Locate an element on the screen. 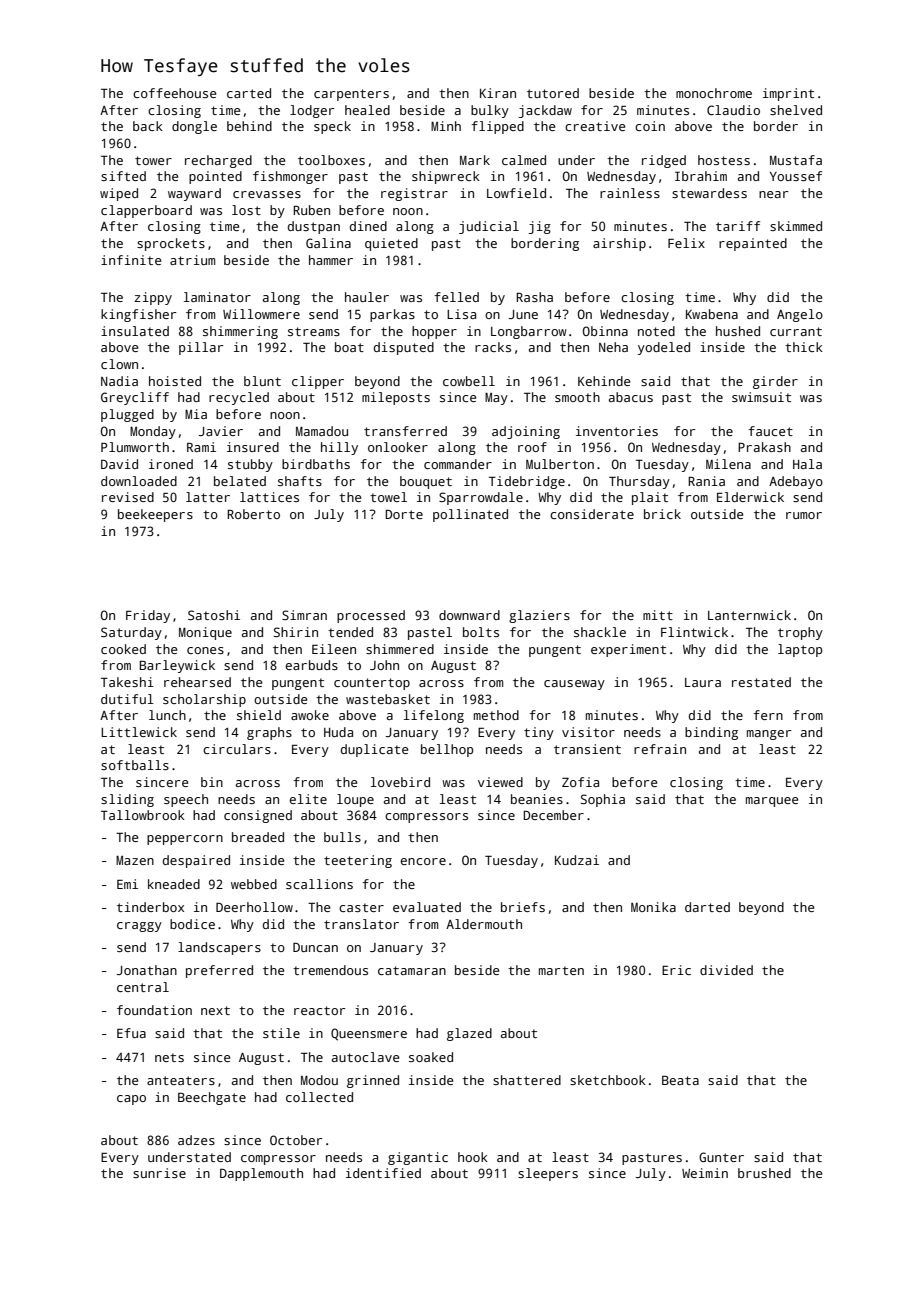 This screenshot has height=1308, width=924. carpenters is located at coordinates (351, 95).
